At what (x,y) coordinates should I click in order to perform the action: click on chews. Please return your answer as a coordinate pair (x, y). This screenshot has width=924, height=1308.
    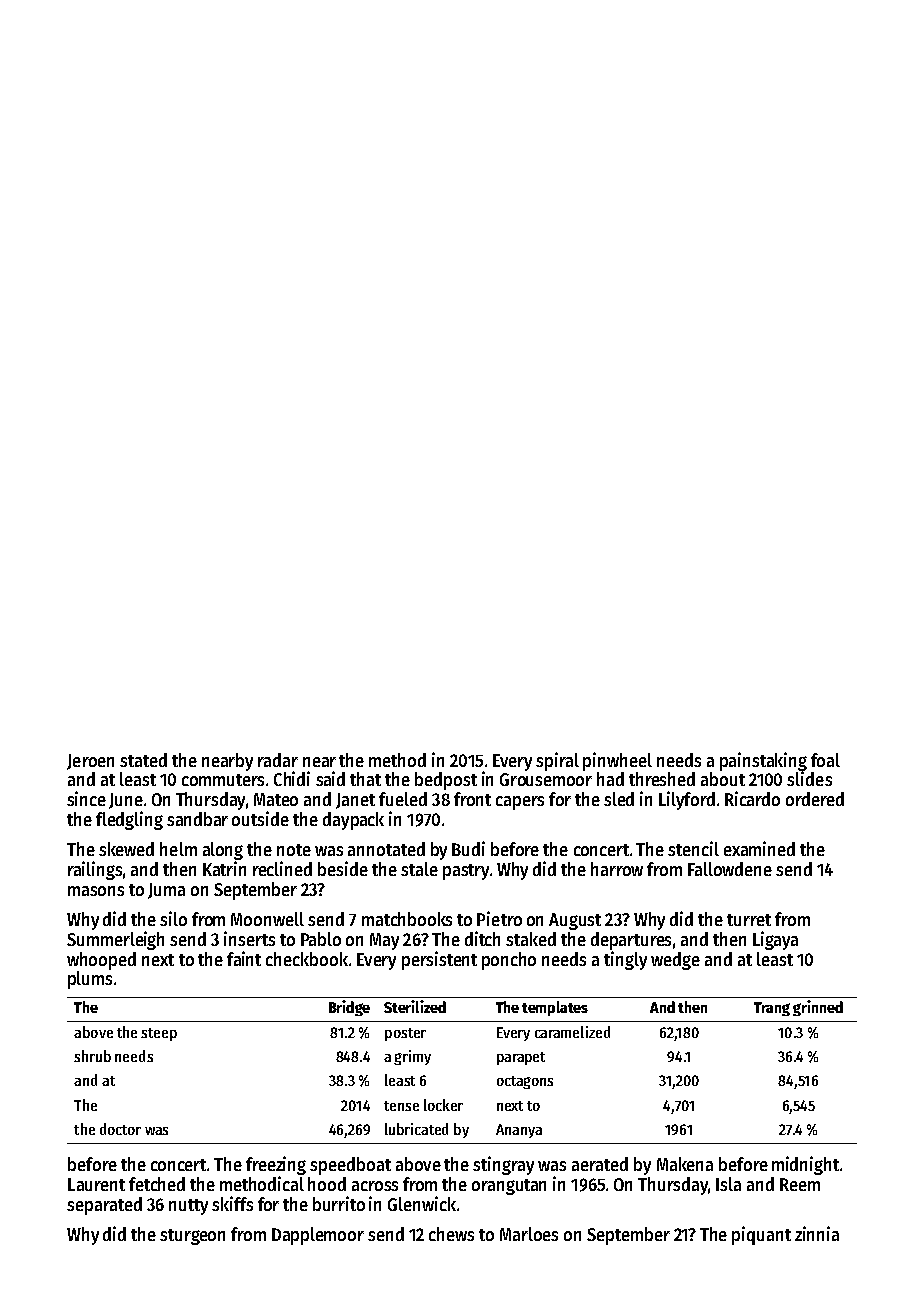
    Looking at the image, I should click on (451, 1234).
